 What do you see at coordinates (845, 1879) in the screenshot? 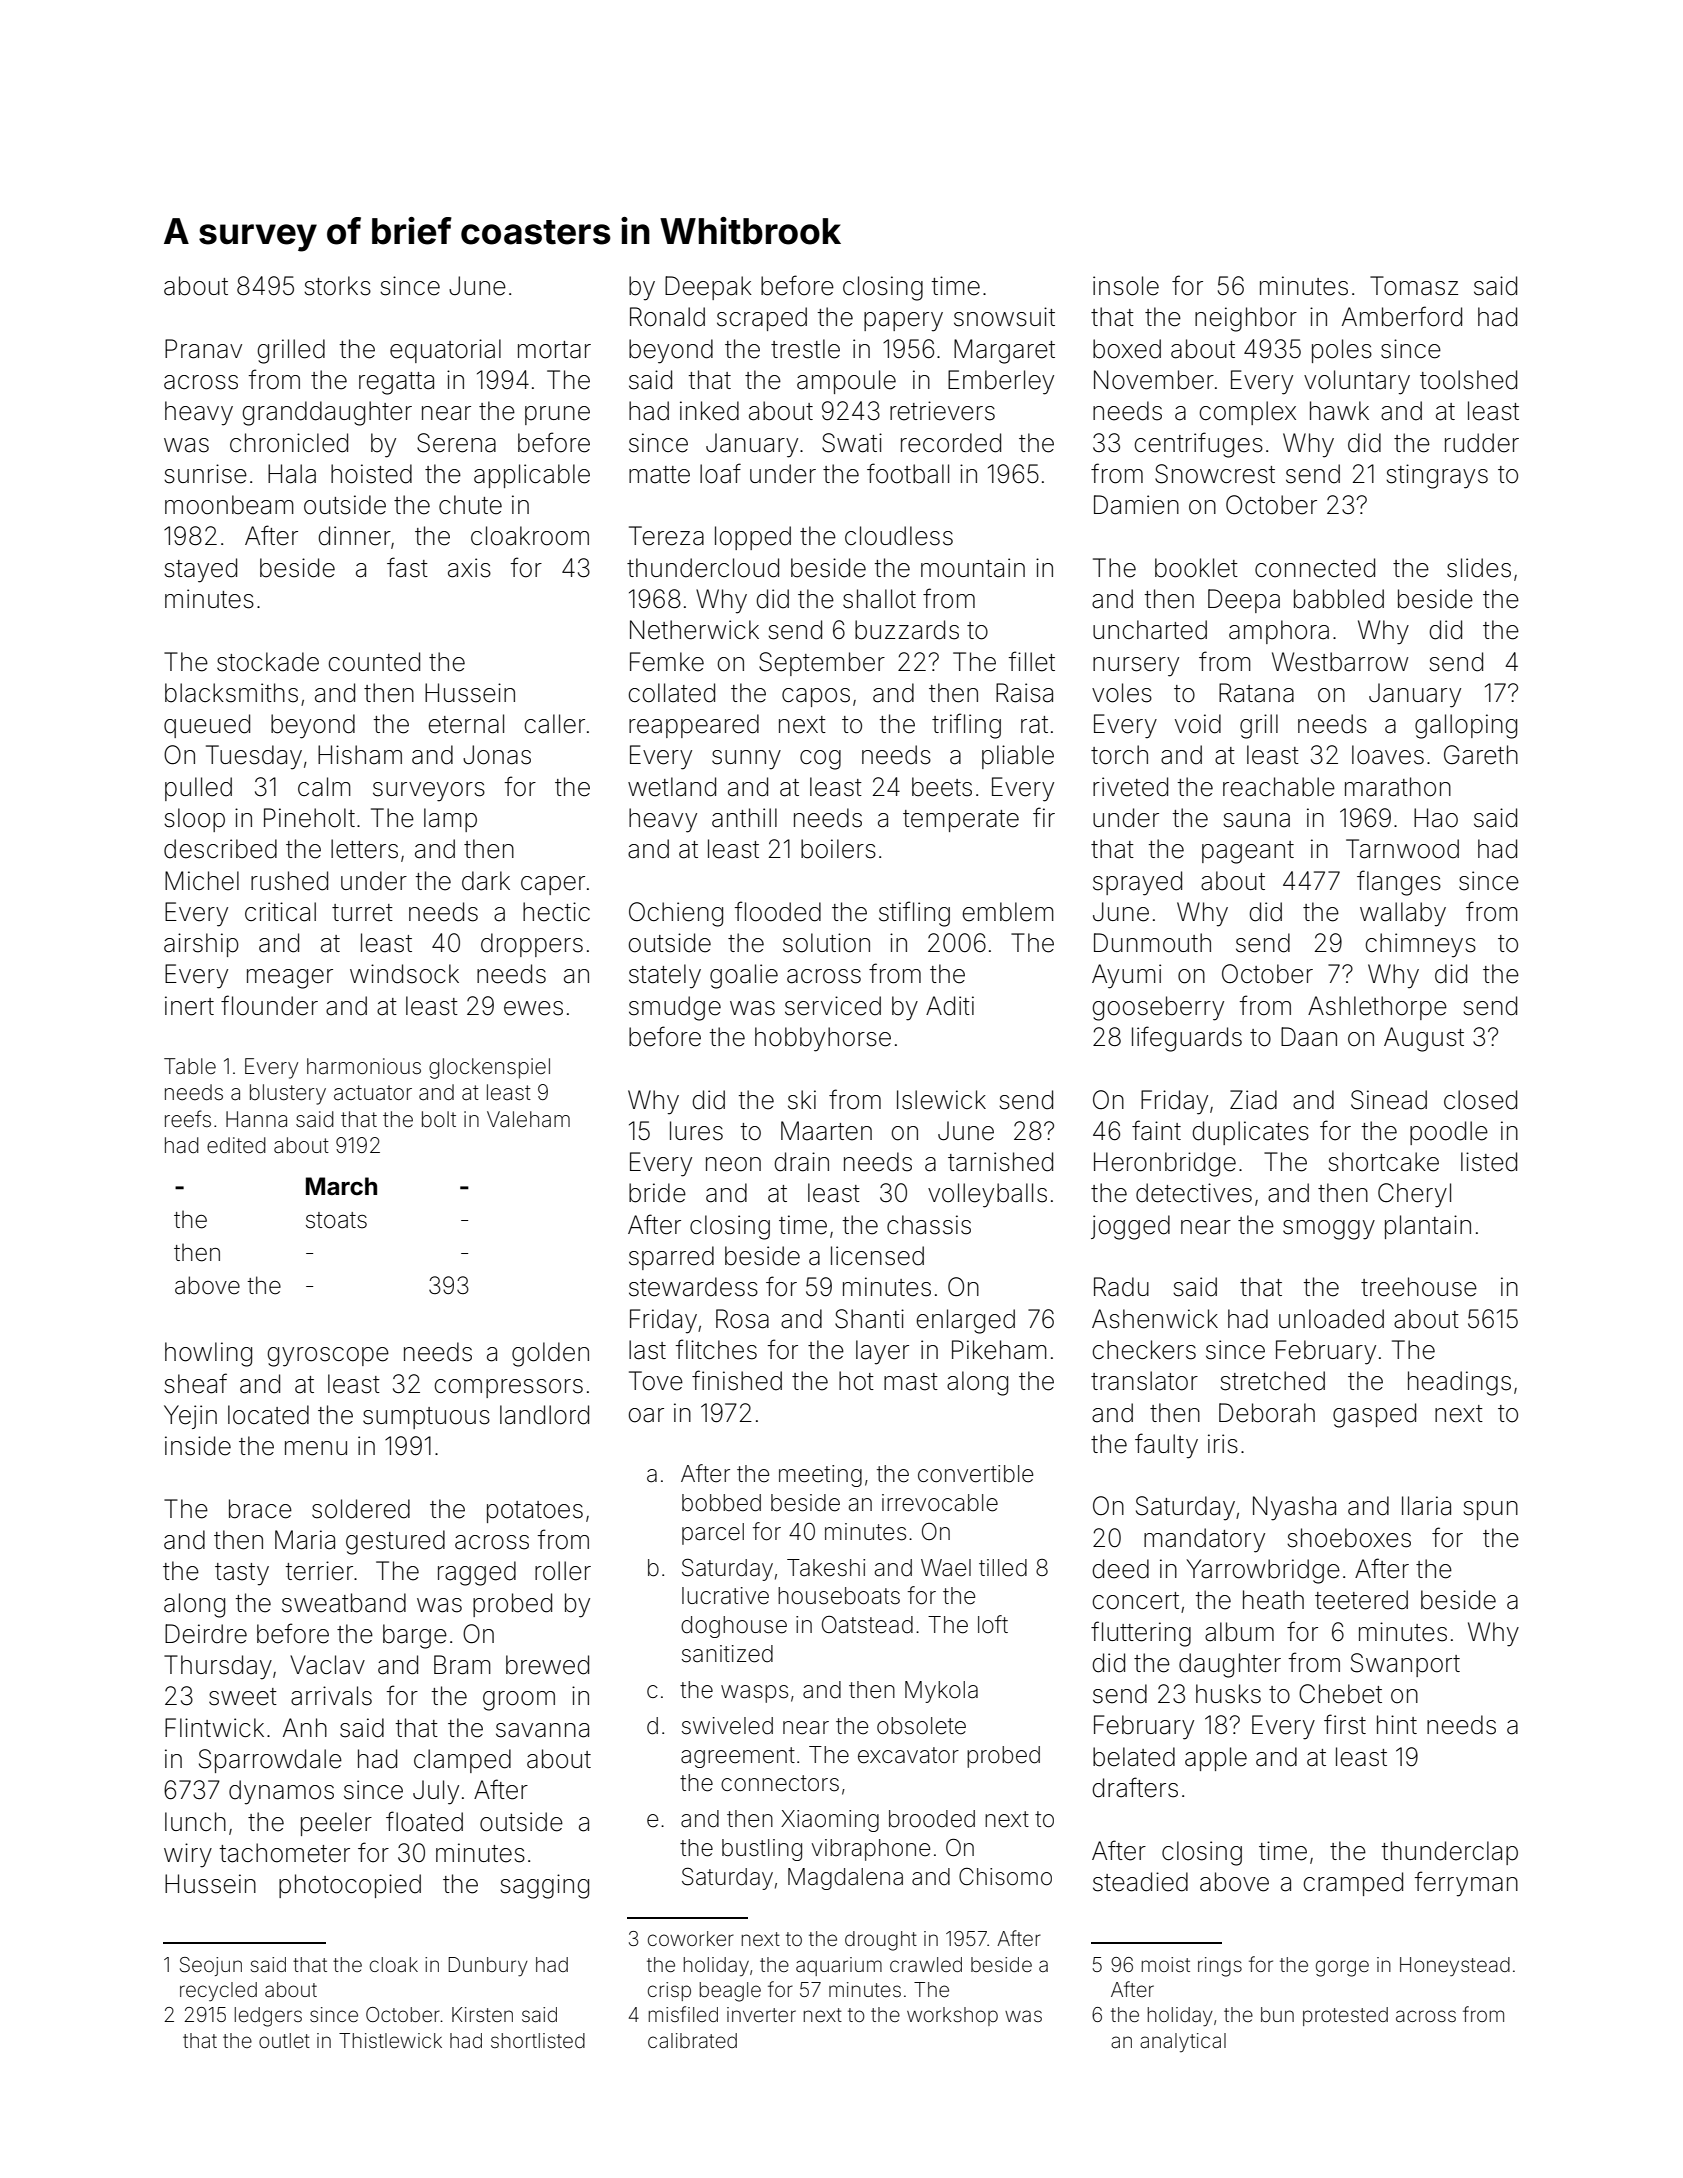
I see `Magdalena` at bounding box center [845, 1879].
